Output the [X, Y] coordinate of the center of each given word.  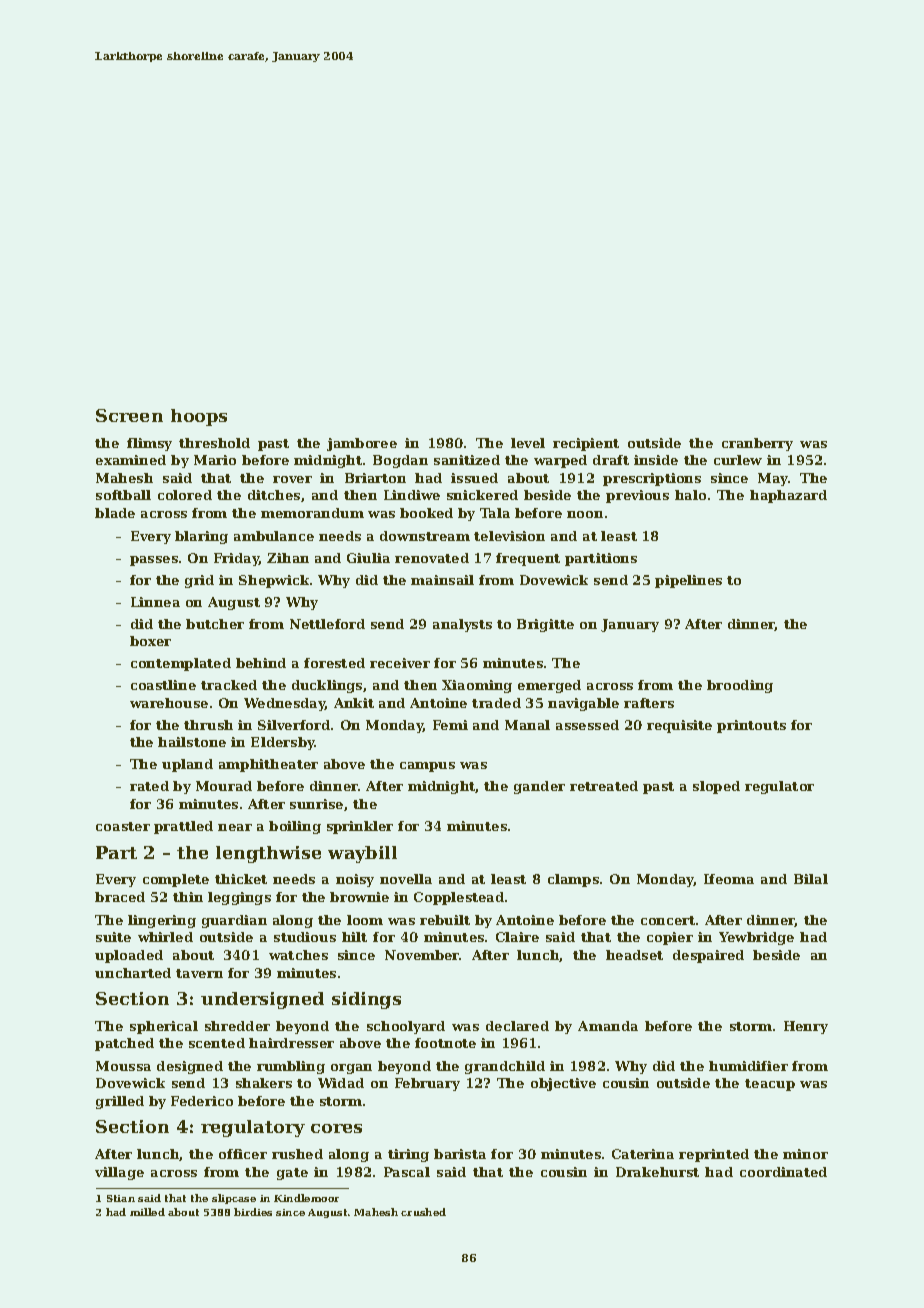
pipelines [688, 581]
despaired [708, 956]
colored [185, 495]
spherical [164, 1027]
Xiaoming [477, 686]
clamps [573, 880]
